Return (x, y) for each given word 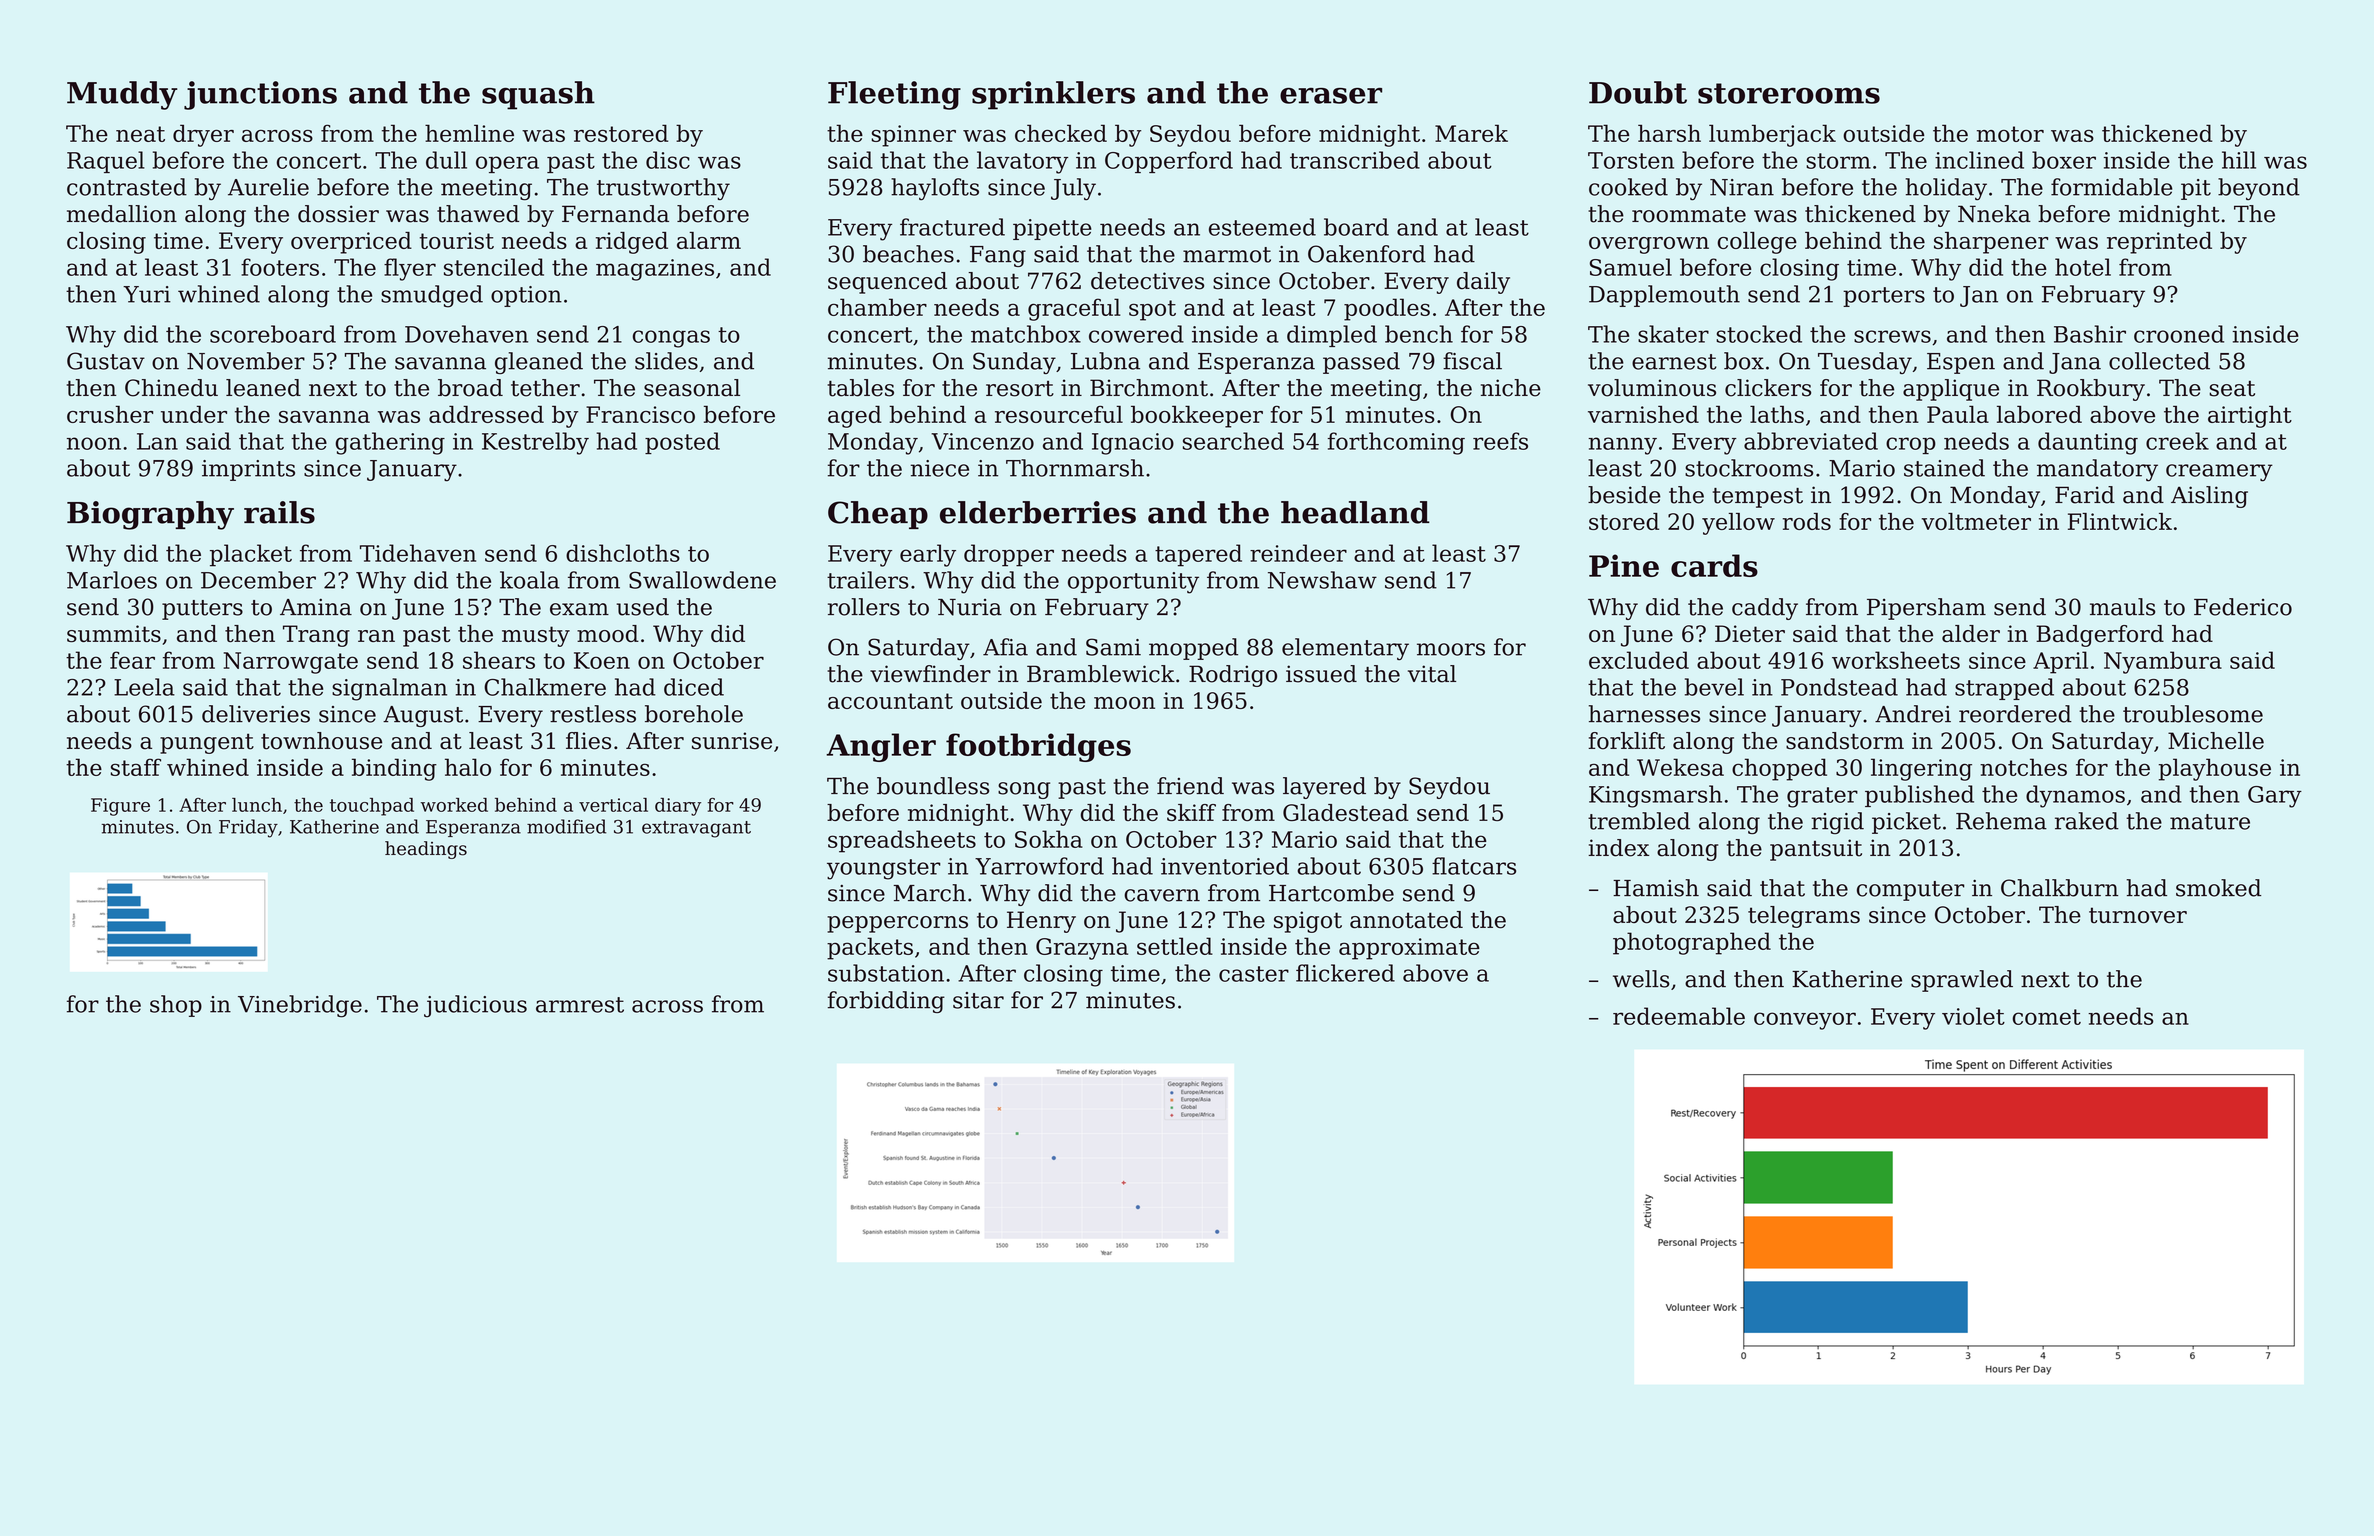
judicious (475, 1006)
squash (538, 95)
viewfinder (930, 674)
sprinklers (1053, 95)
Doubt (1638, 92)
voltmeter (1976, 521)
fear (132, 660)
